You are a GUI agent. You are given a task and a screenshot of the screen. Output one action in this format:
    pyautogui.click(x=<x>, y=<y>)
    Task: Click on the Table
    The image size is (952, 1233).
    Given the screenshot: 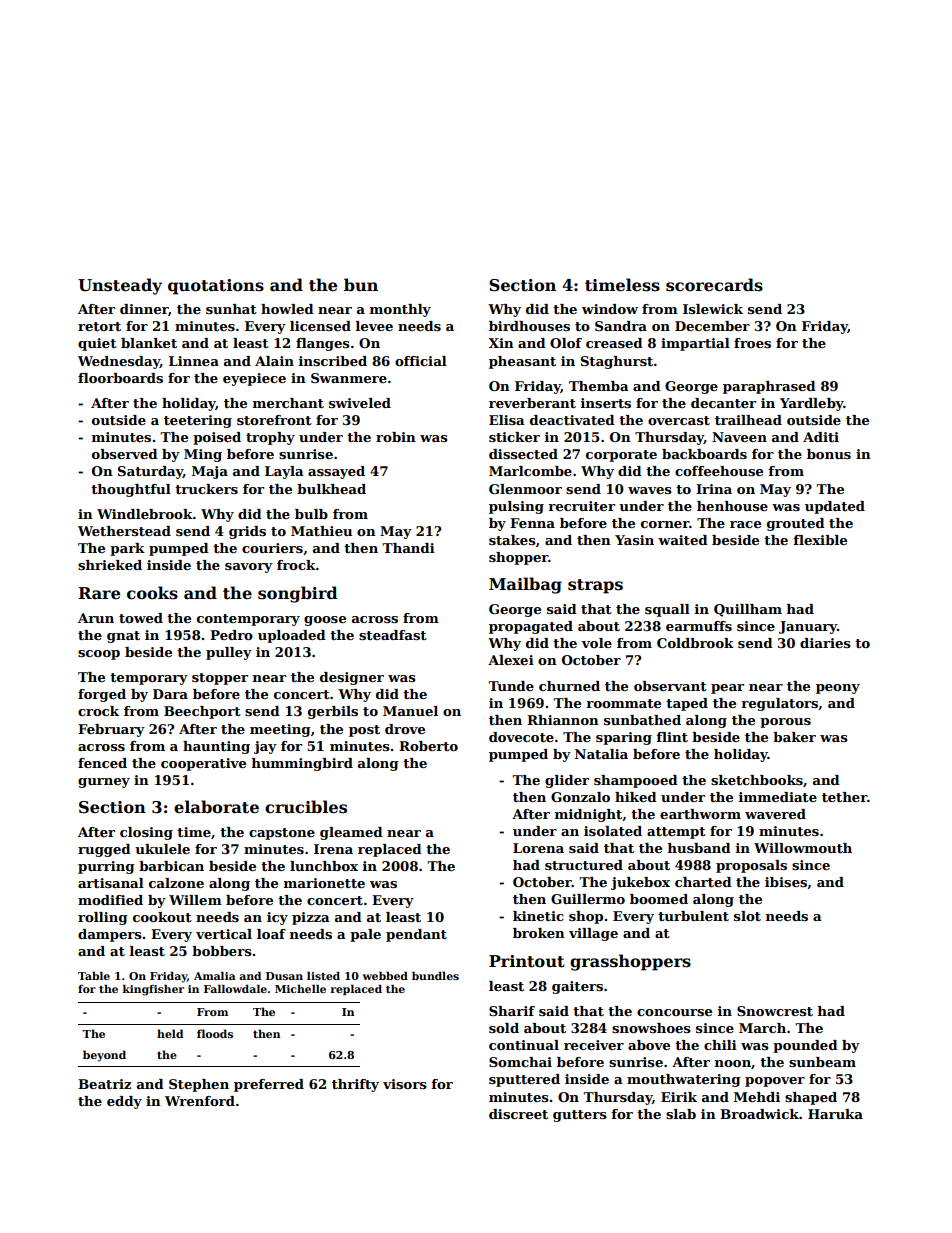 What is the action you would take?
    pyautogui.click(x=94, y=975)
